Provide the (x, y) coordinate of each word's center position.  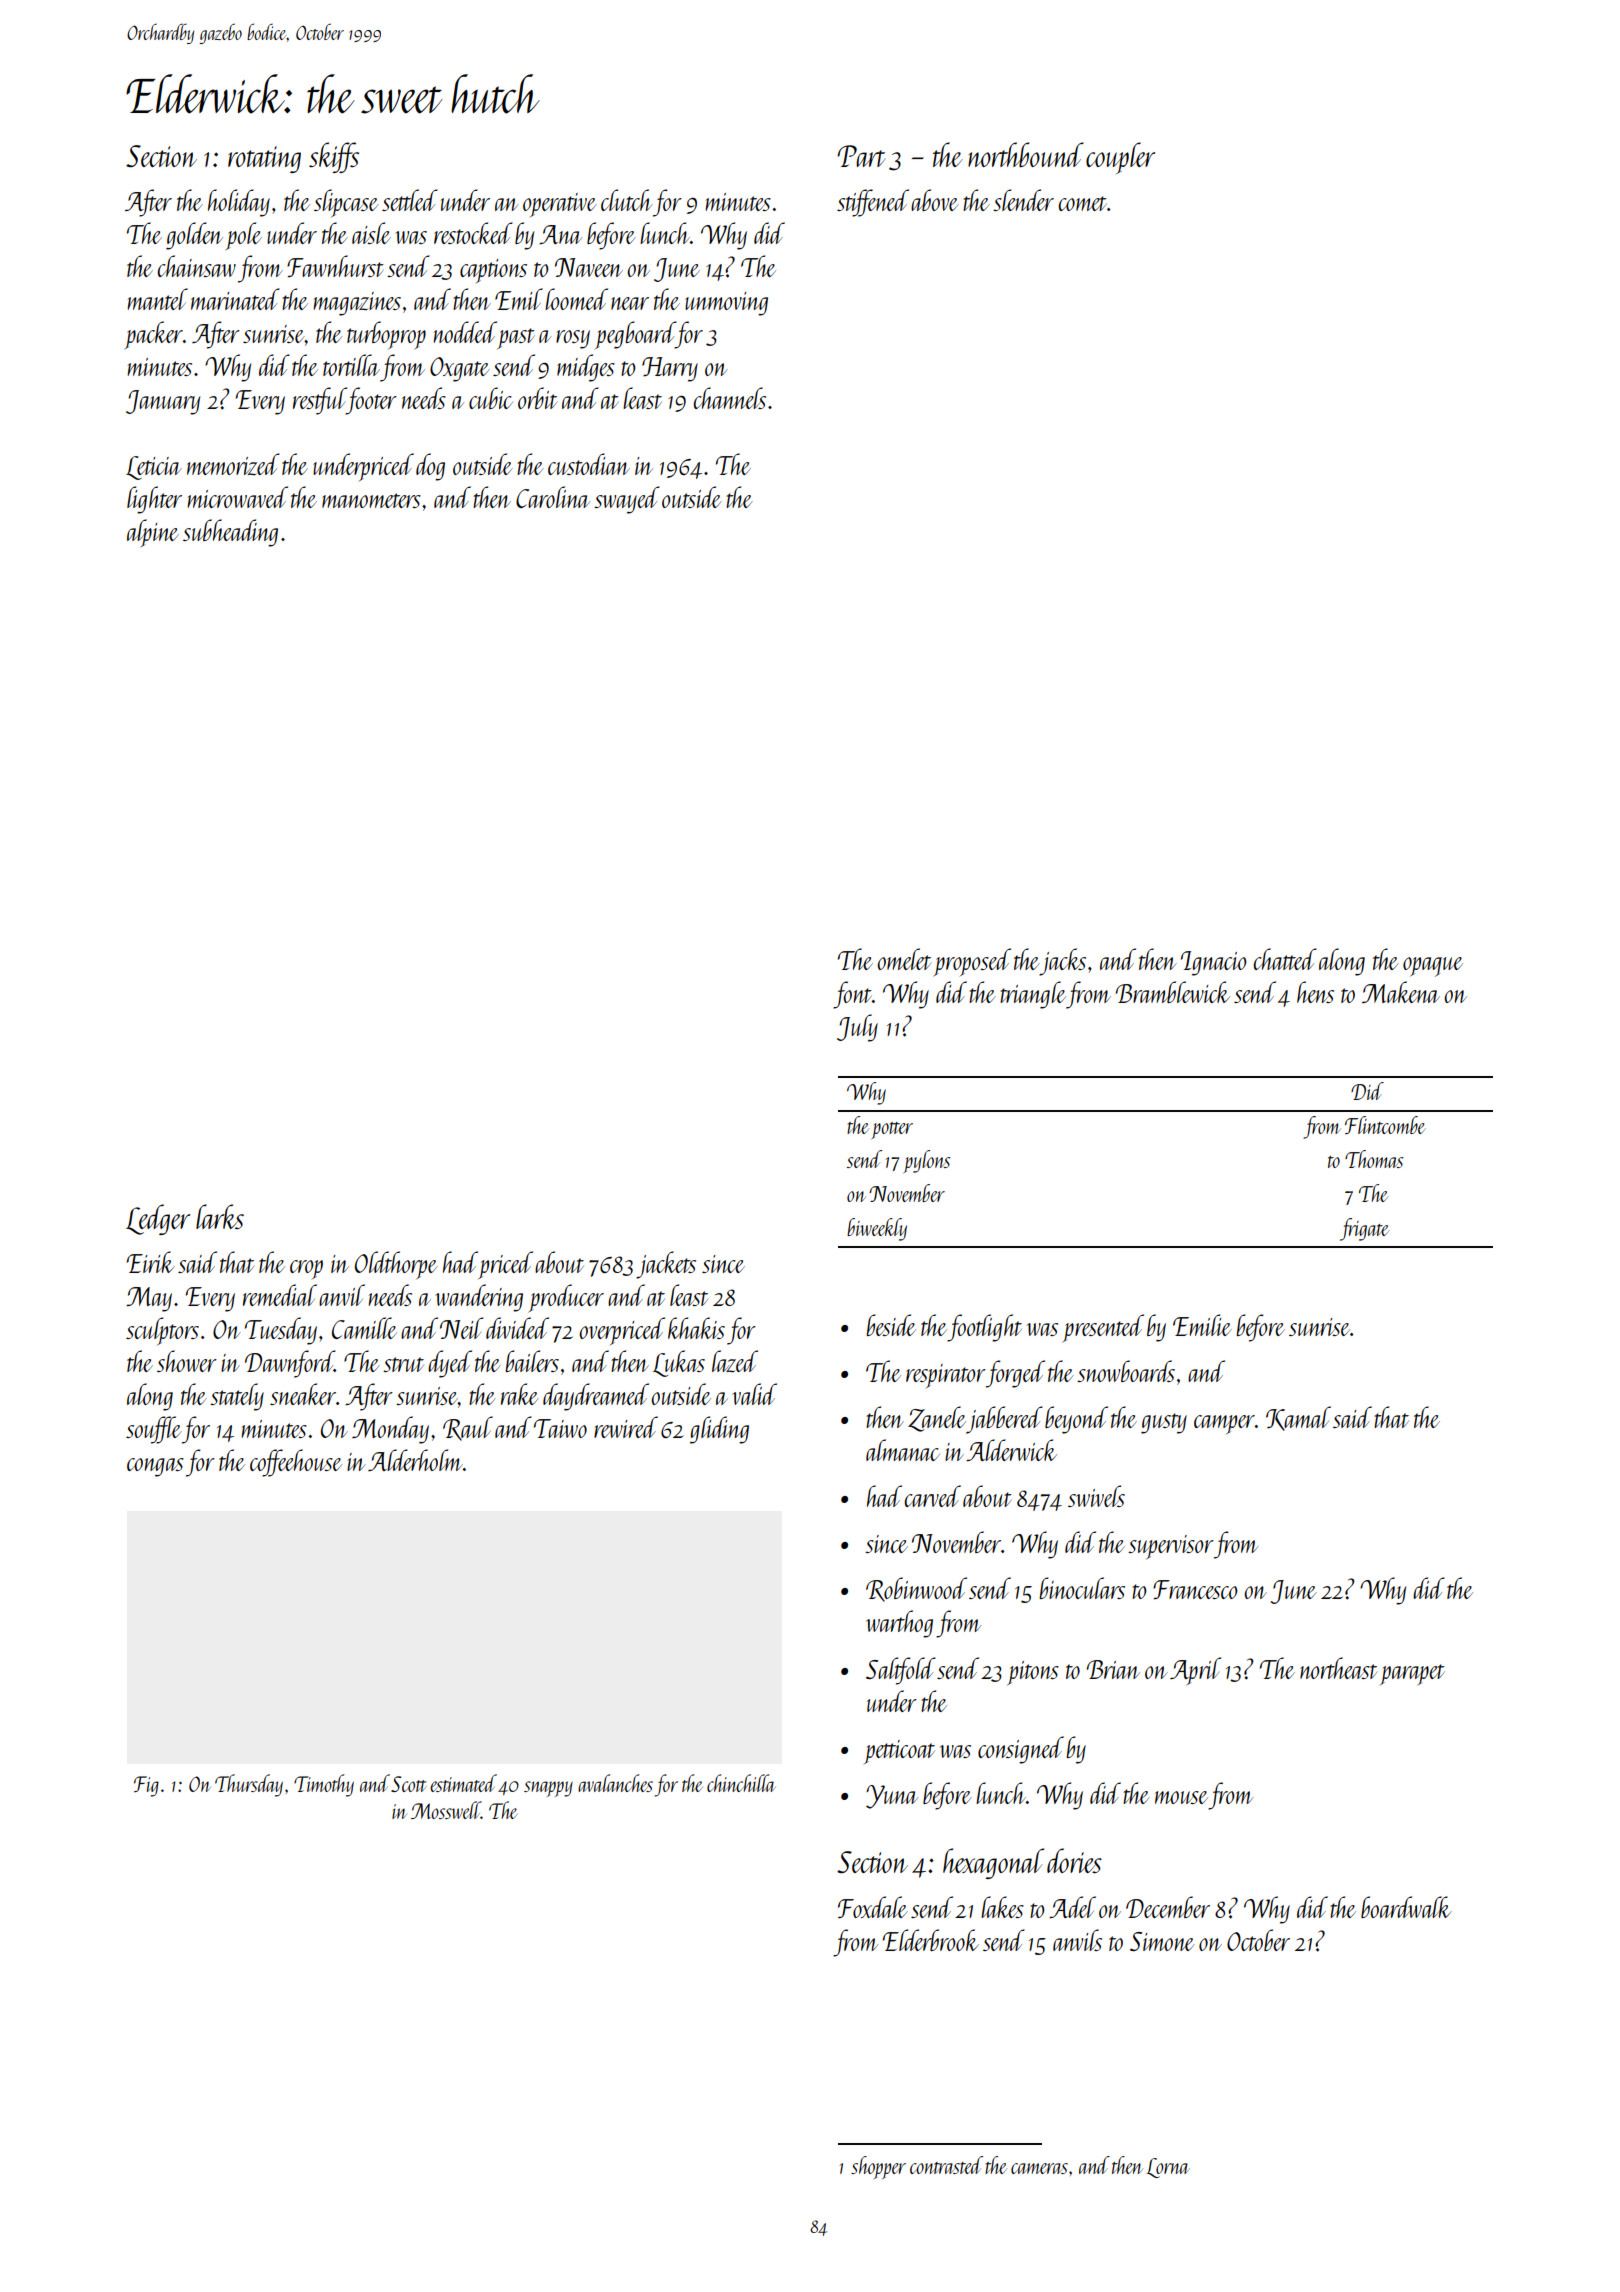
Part (861, 156)
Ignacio (1214, 963)
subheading (230, 533)
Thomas (1374, 1159)
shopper (878, 2167)
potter (892, 1130)
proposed (972, 962)
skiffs (334, 157)
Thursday (249, 1785)
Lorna (1168, 2168)
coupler (1120, 158)
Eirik (151, 1262)
